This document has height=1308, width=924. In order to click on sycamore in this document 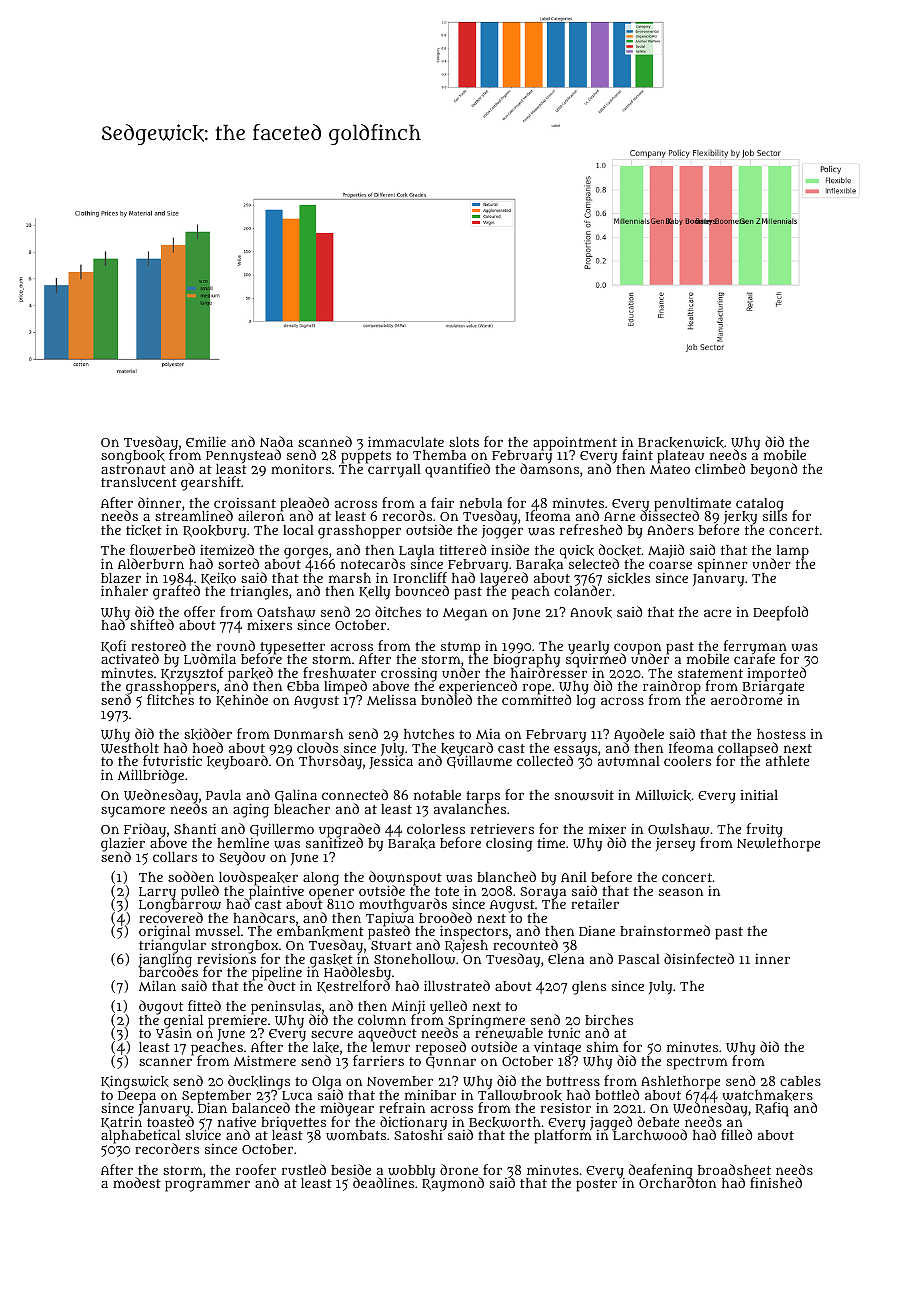, I will do `click(133, 812)`.
